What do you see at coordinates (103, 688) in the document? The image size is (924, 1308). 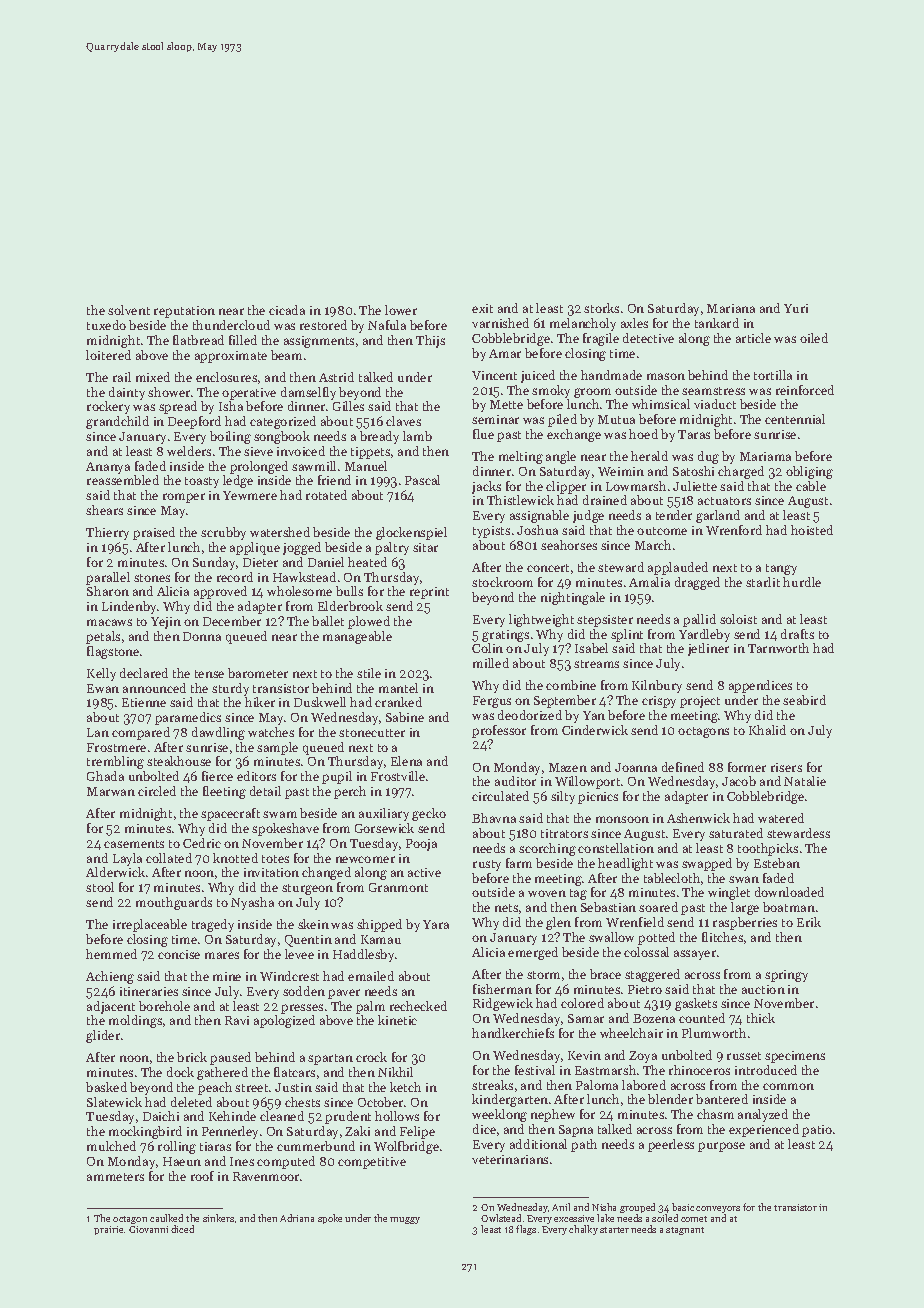 I see `Ewan` at bounding box center [103, 688].
